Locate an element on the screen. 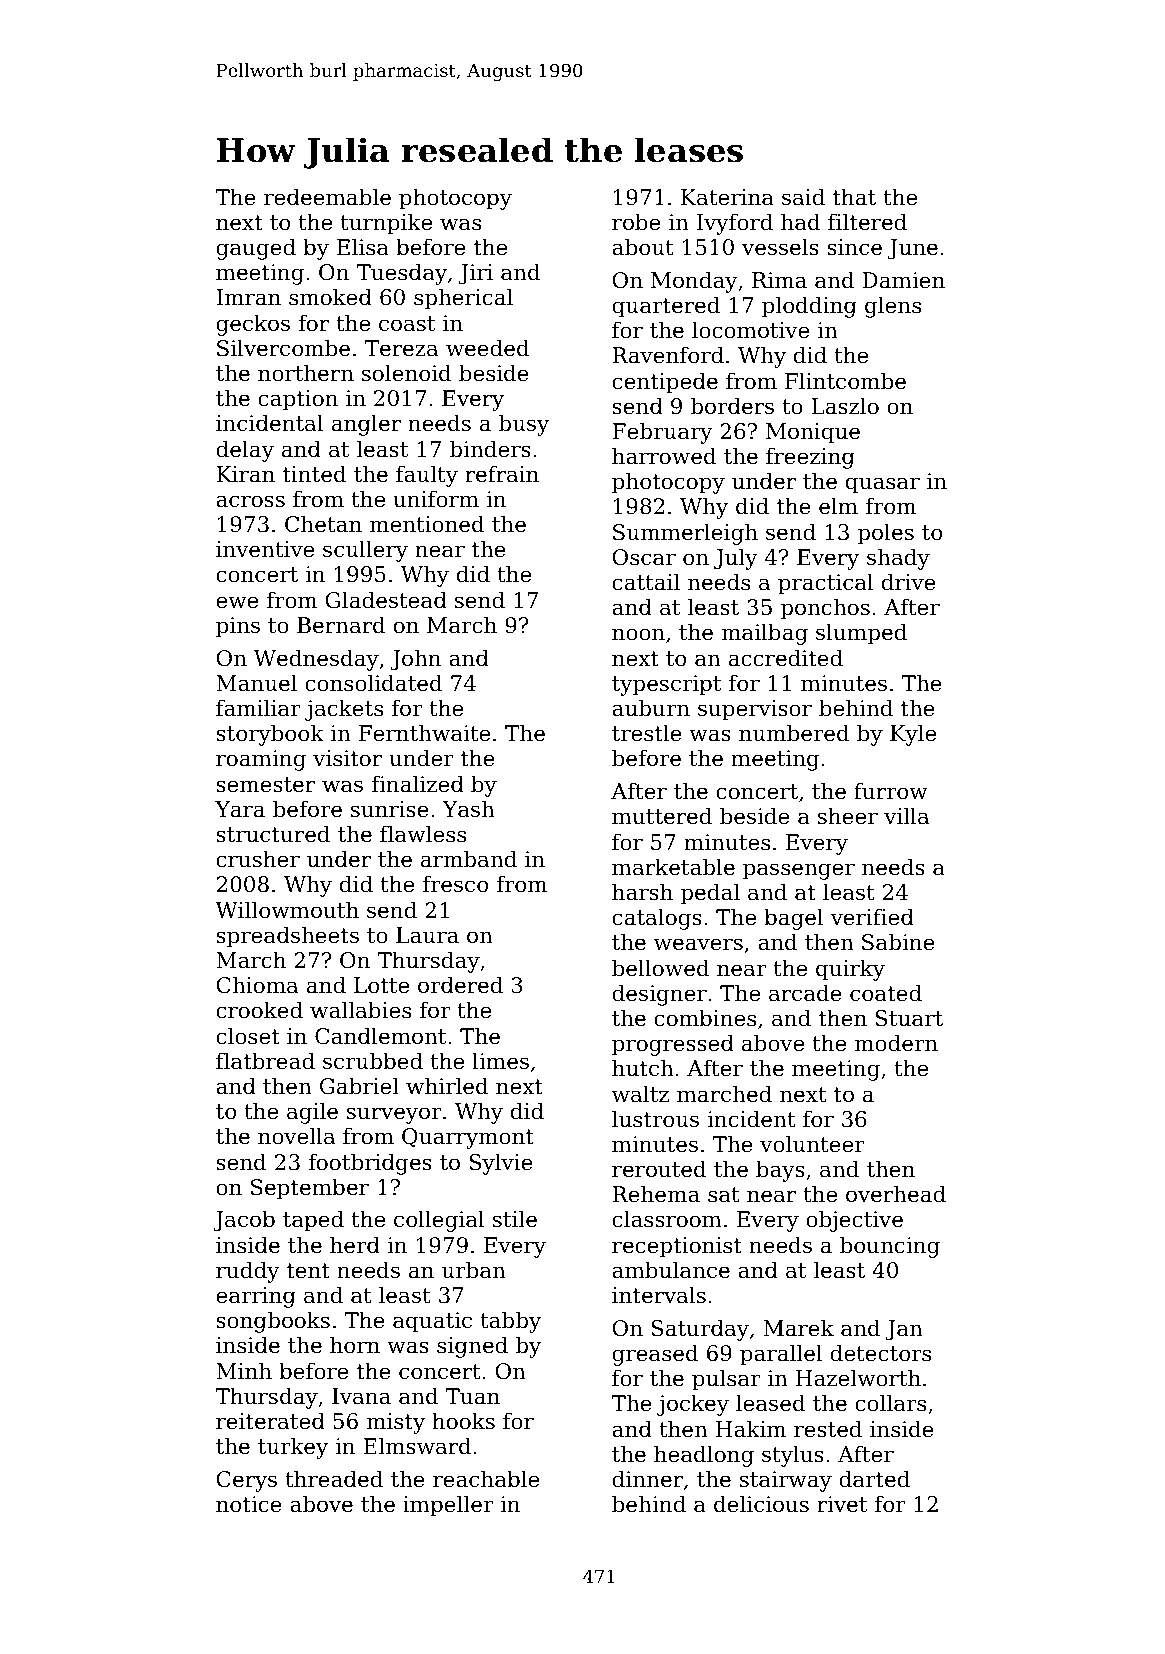 The image size is (1165, 1654). Gladestead is located at coordinates (386, 600).
